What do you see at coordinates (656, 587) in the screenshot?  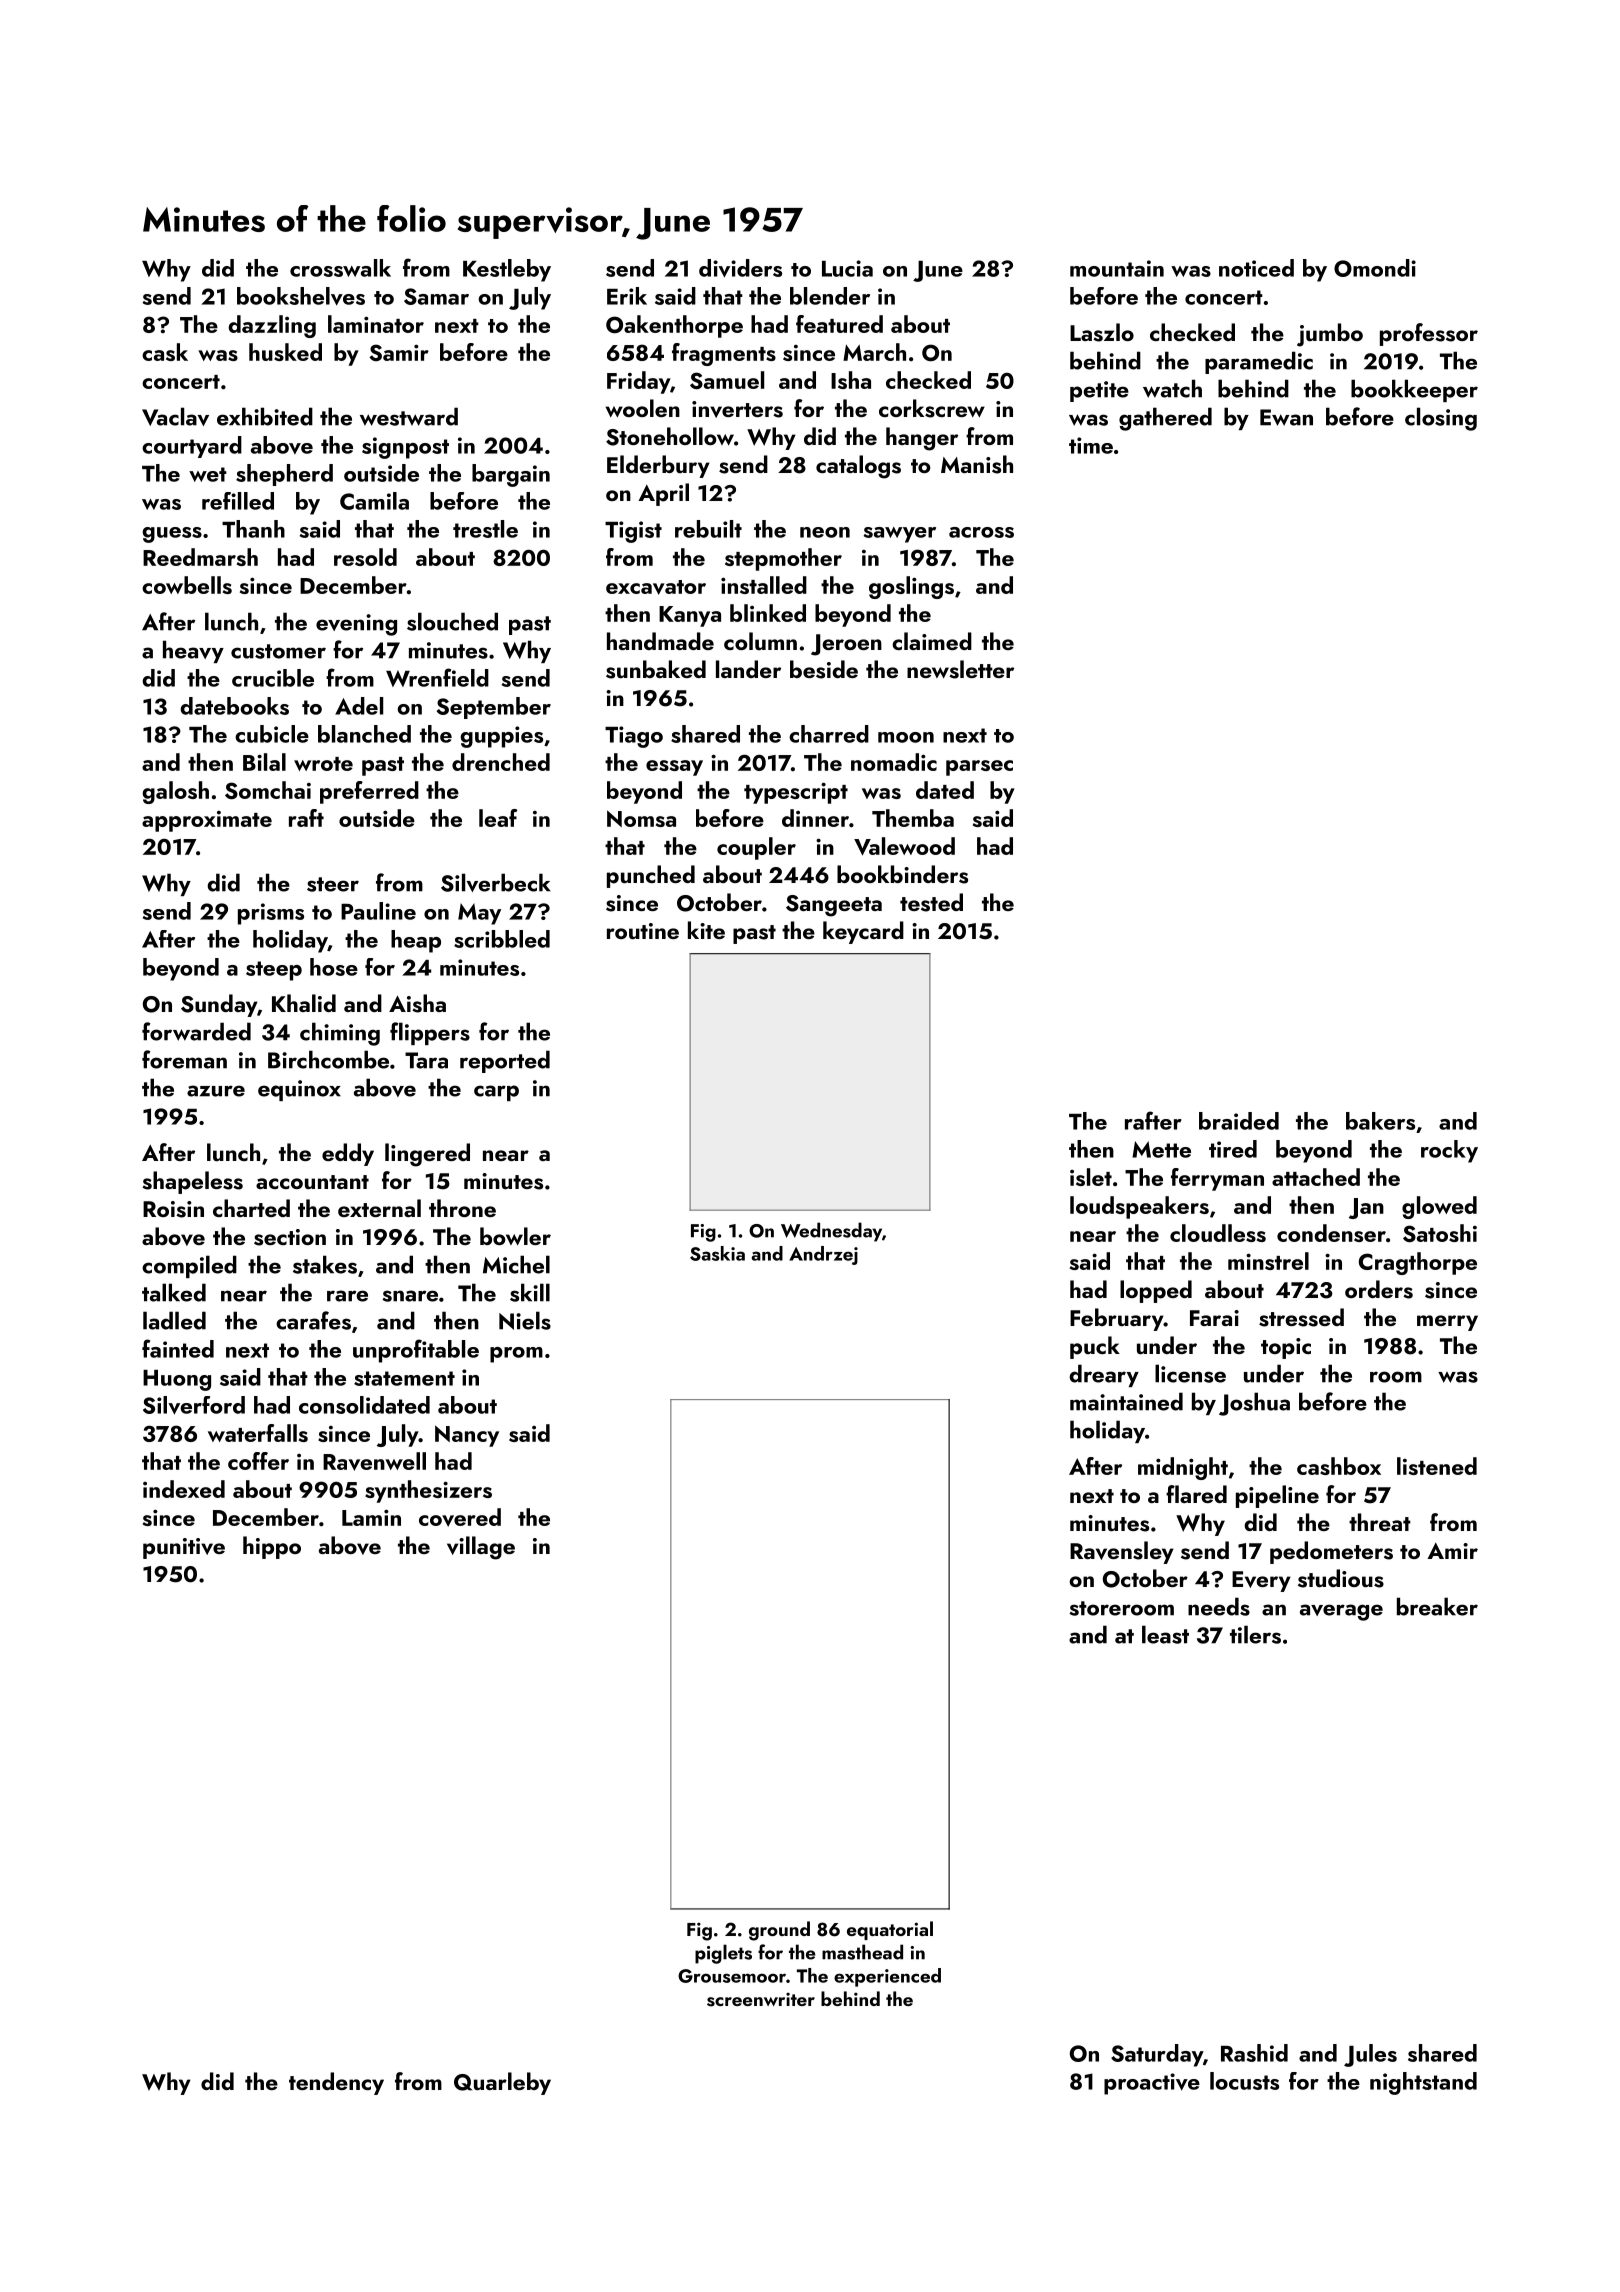 I see `excavator` at bounding box center [656, 587].
